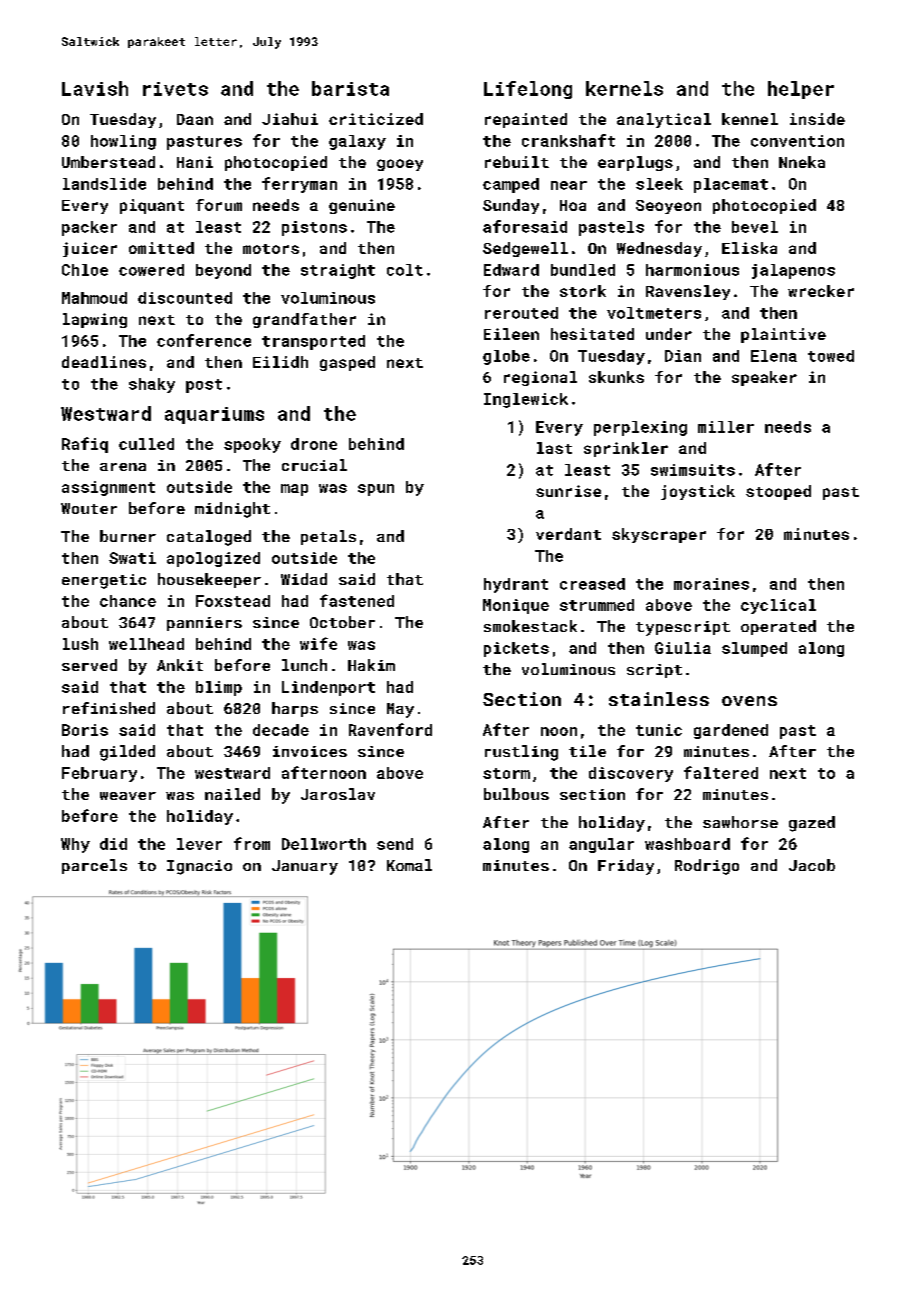 The height and width of the screenshot is (1308, 924). I want to click on camped, so click(511, 185).
